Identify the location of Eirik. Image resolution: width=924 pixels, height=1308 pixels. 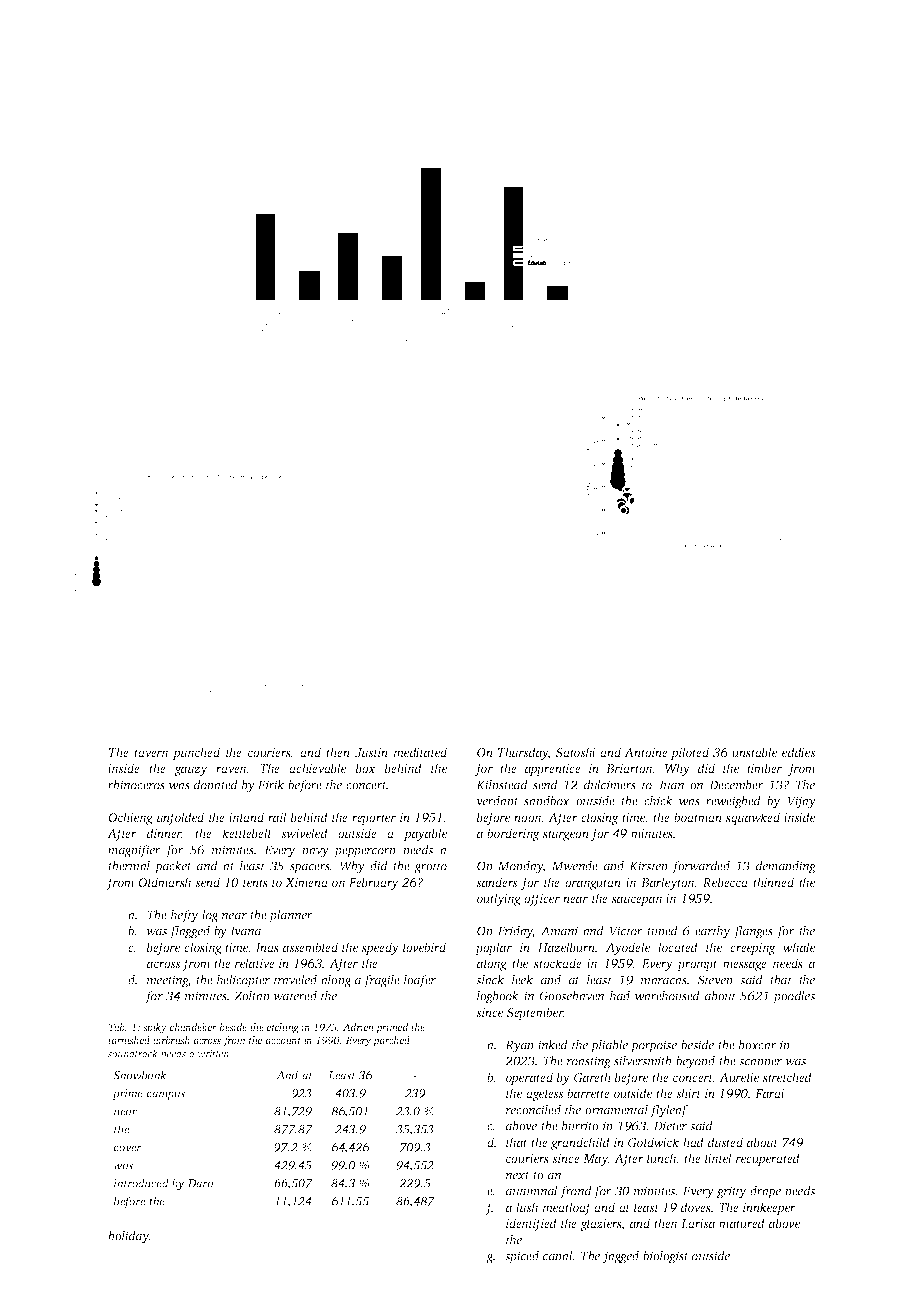
(271, 785).
